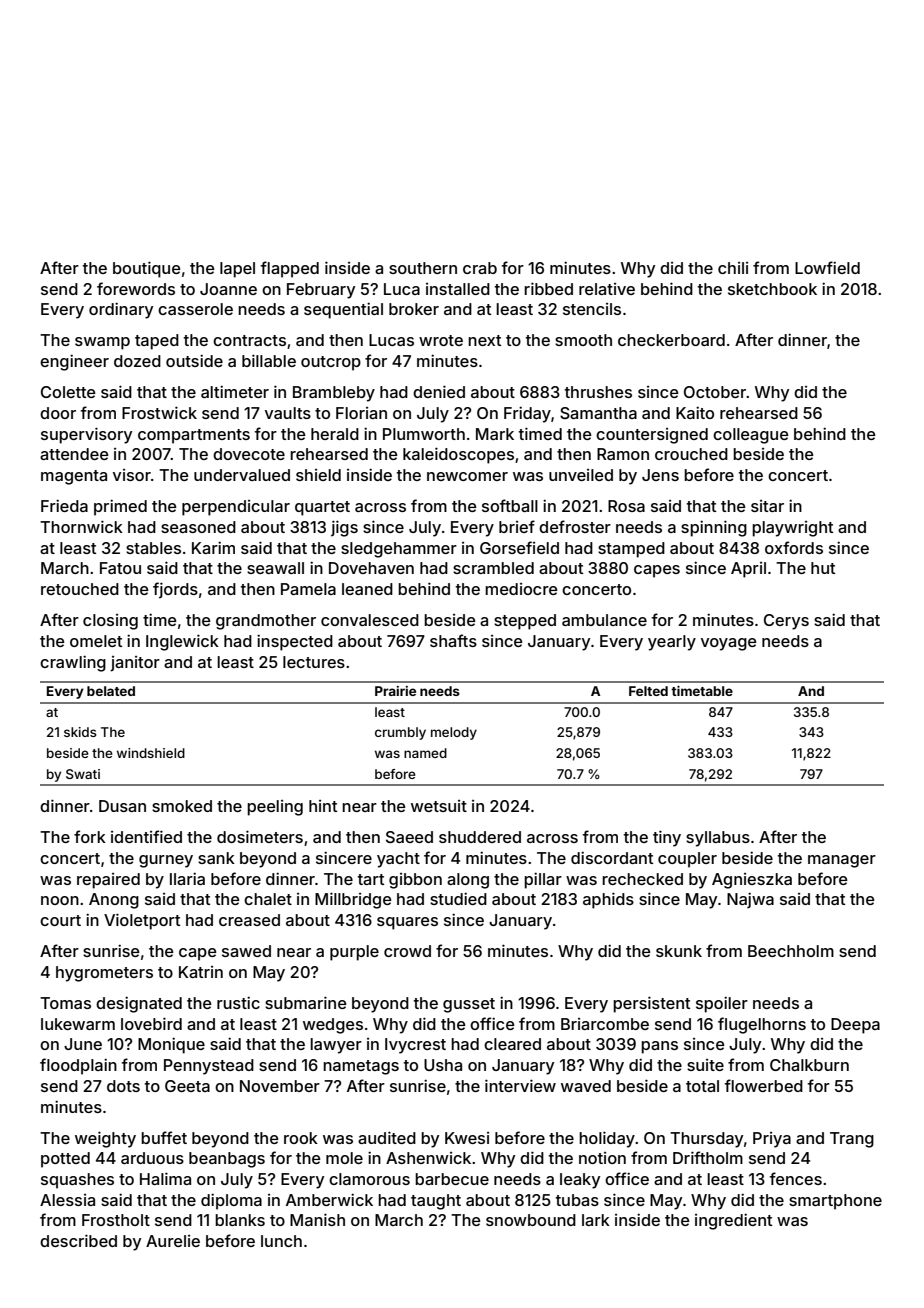 This image has height=1308, width=924. Describe the element at coordinates (281, 1241) in the image. I see `lunch` at that location.
